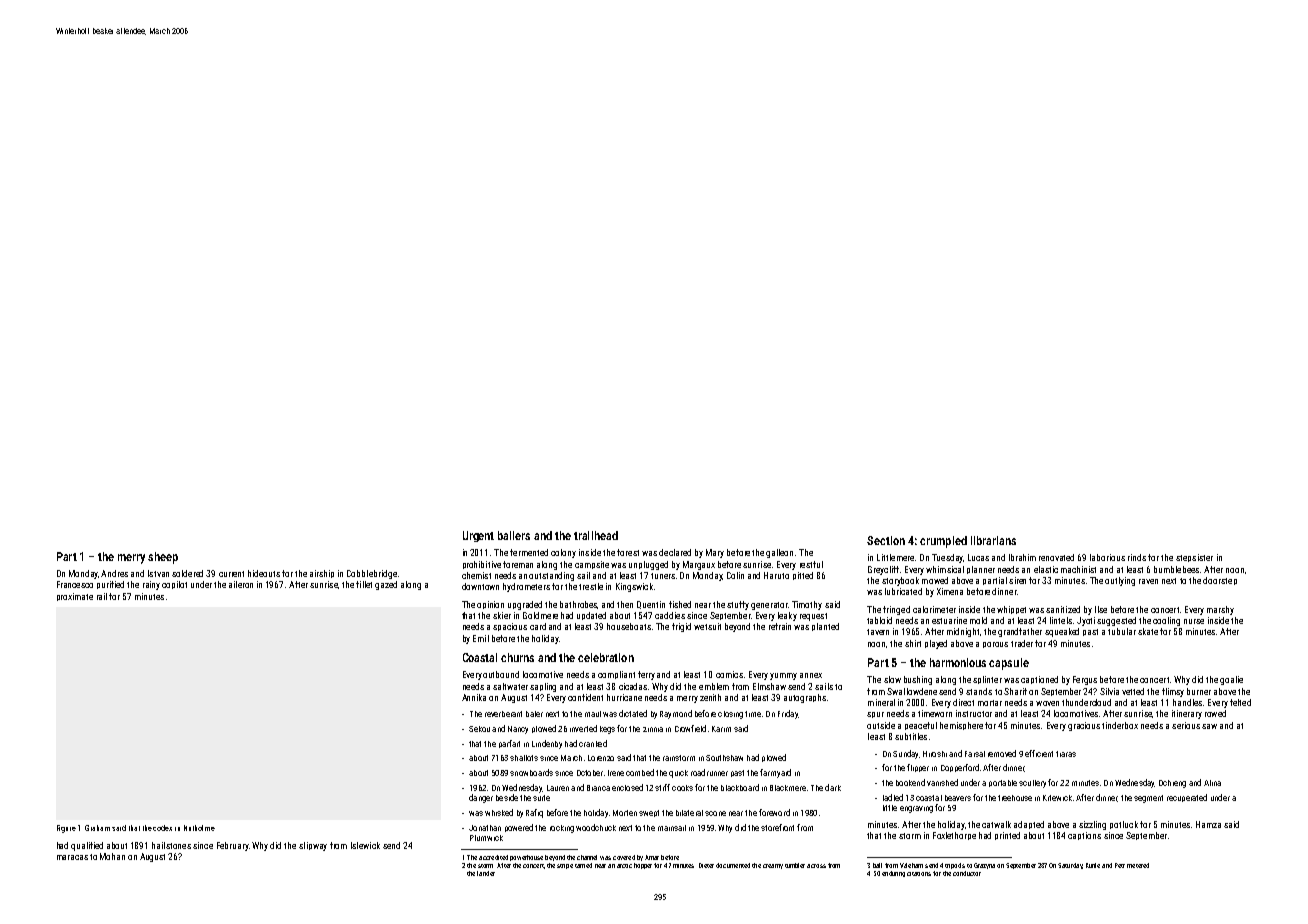 This screenshot has height=924, width=1308. Describe the element at coordinates (1208, 824) in the screenshot. I see `Hamza` at that location.
